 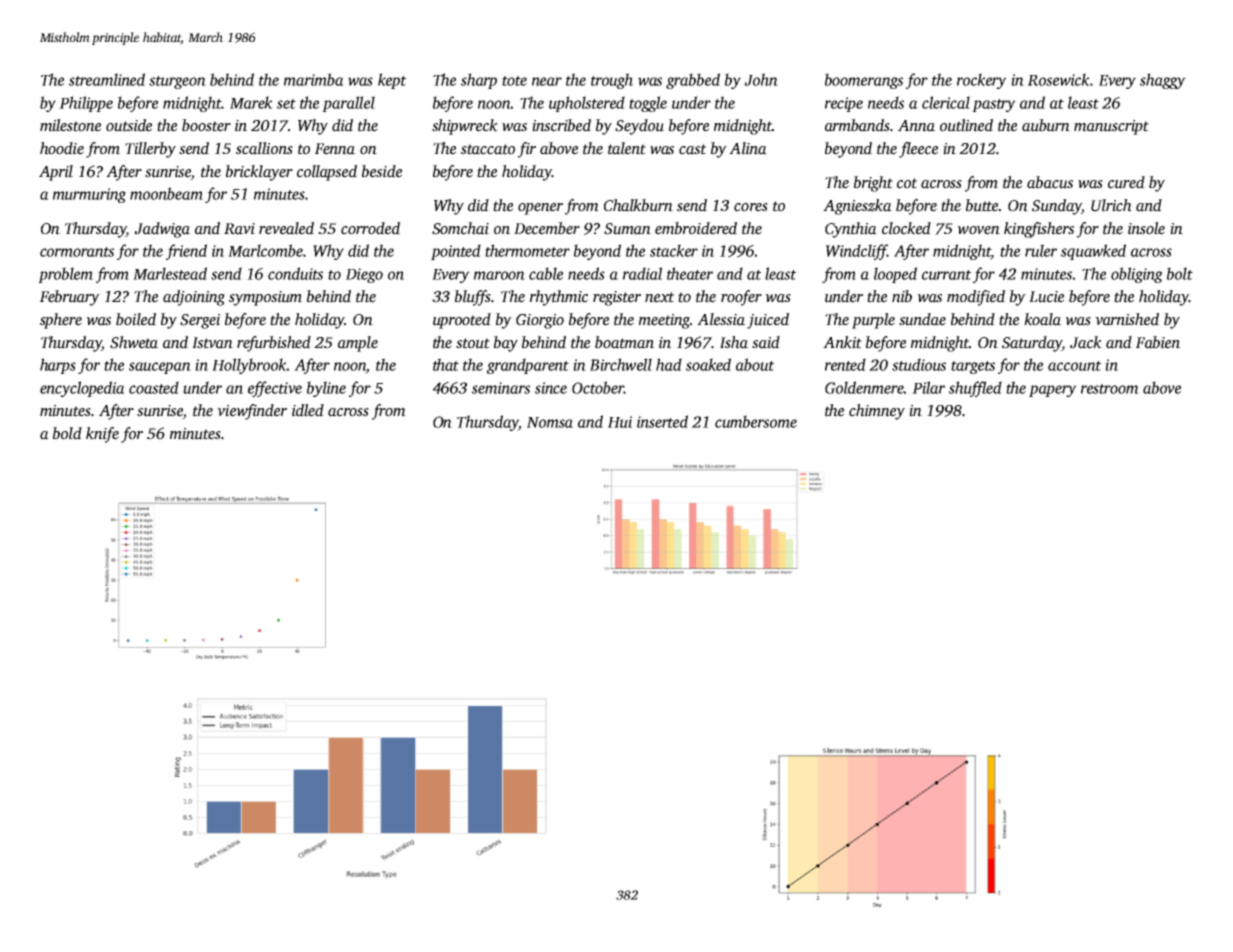 I want to click on currant, so click(x=946, y=275).
